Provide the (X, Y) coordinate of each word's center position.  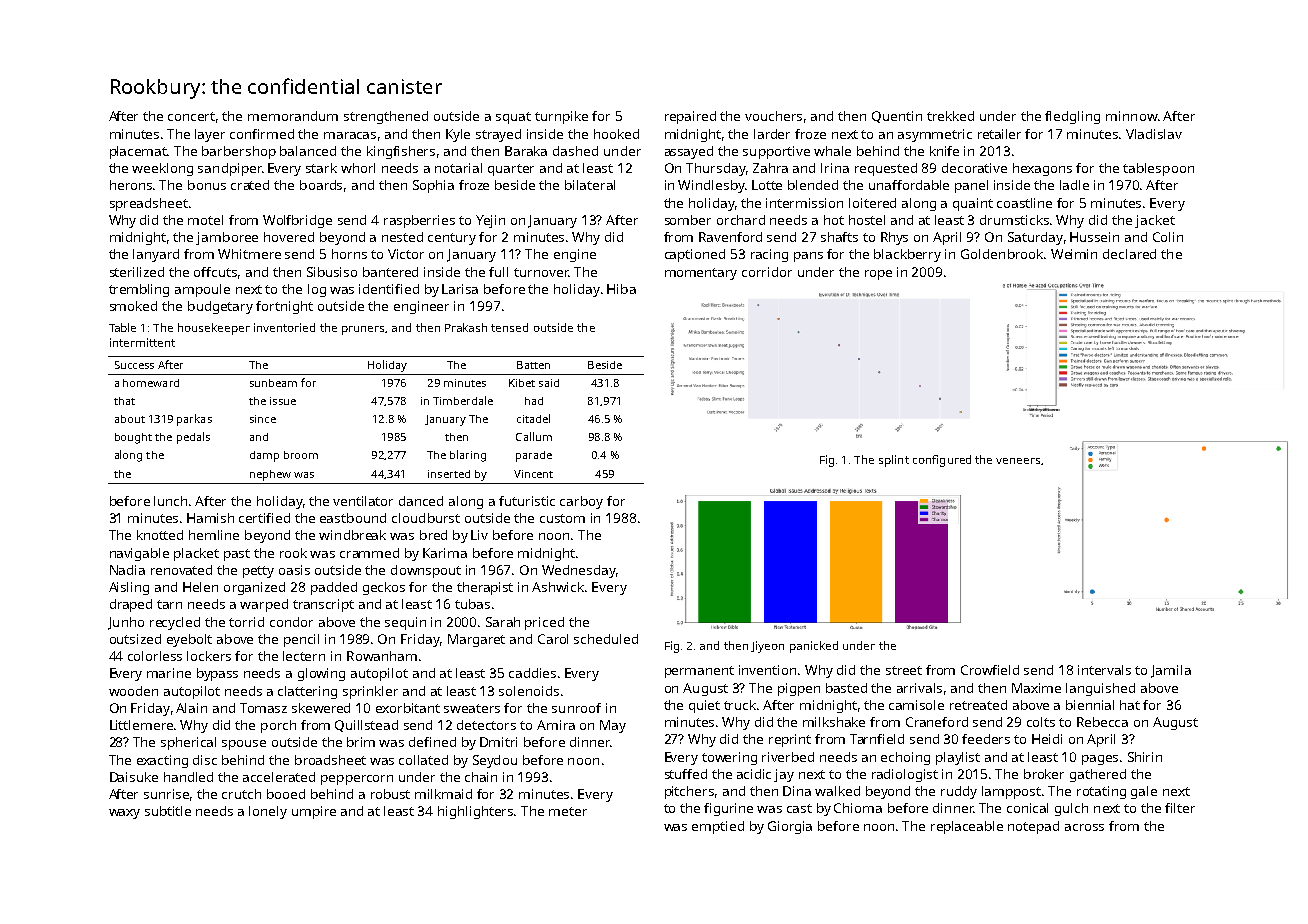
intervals (1104, 670)
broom (301, 455)
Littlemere (141, 725)
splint (894, 461)
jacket (1155, 221)
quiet (704, 706)
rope (878, 275)
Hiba (621, 289)
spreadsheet (149, 204)
